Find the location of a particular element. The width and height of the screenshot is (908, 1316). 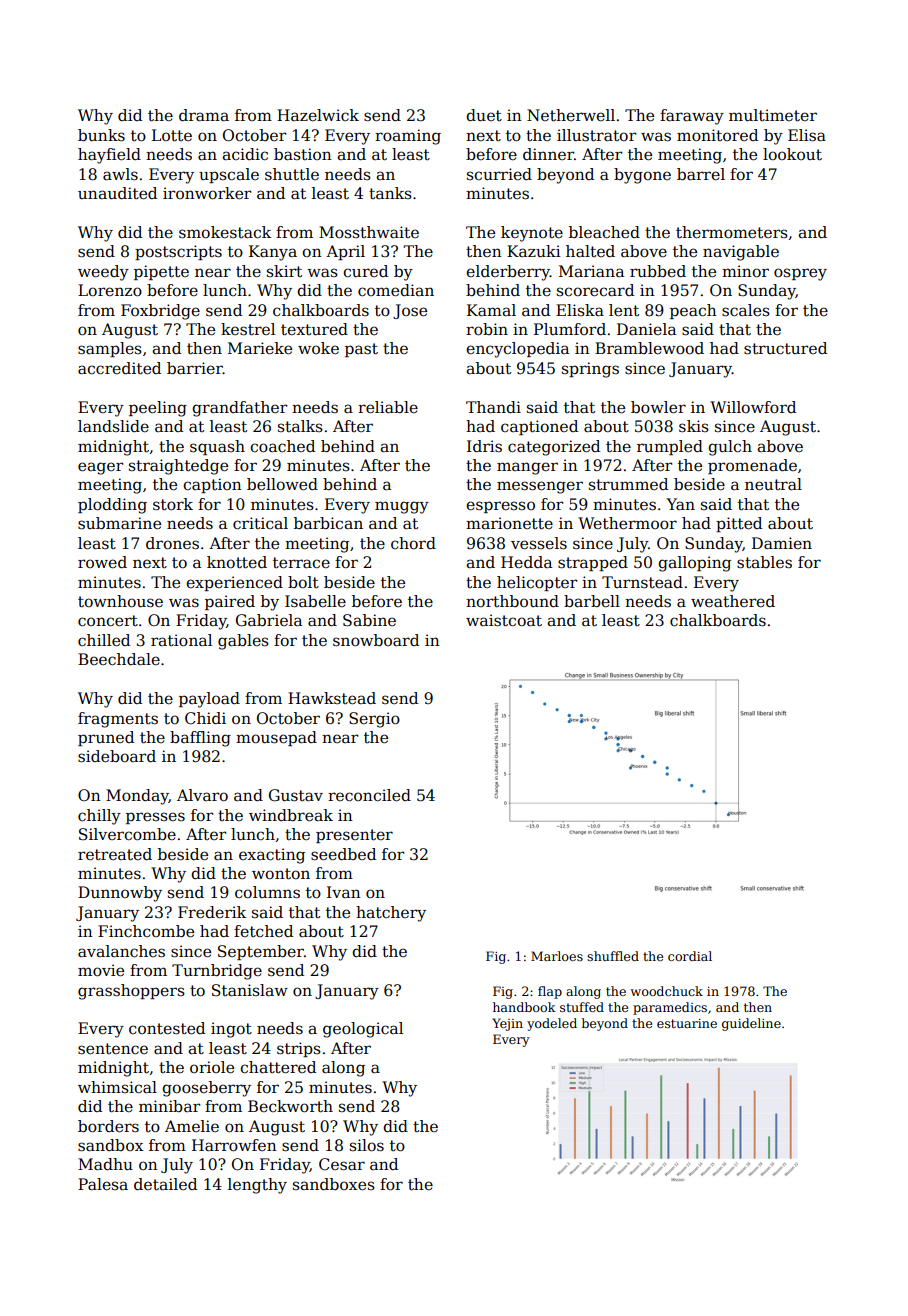

lengthy is located at coordinates (257, 1186).
